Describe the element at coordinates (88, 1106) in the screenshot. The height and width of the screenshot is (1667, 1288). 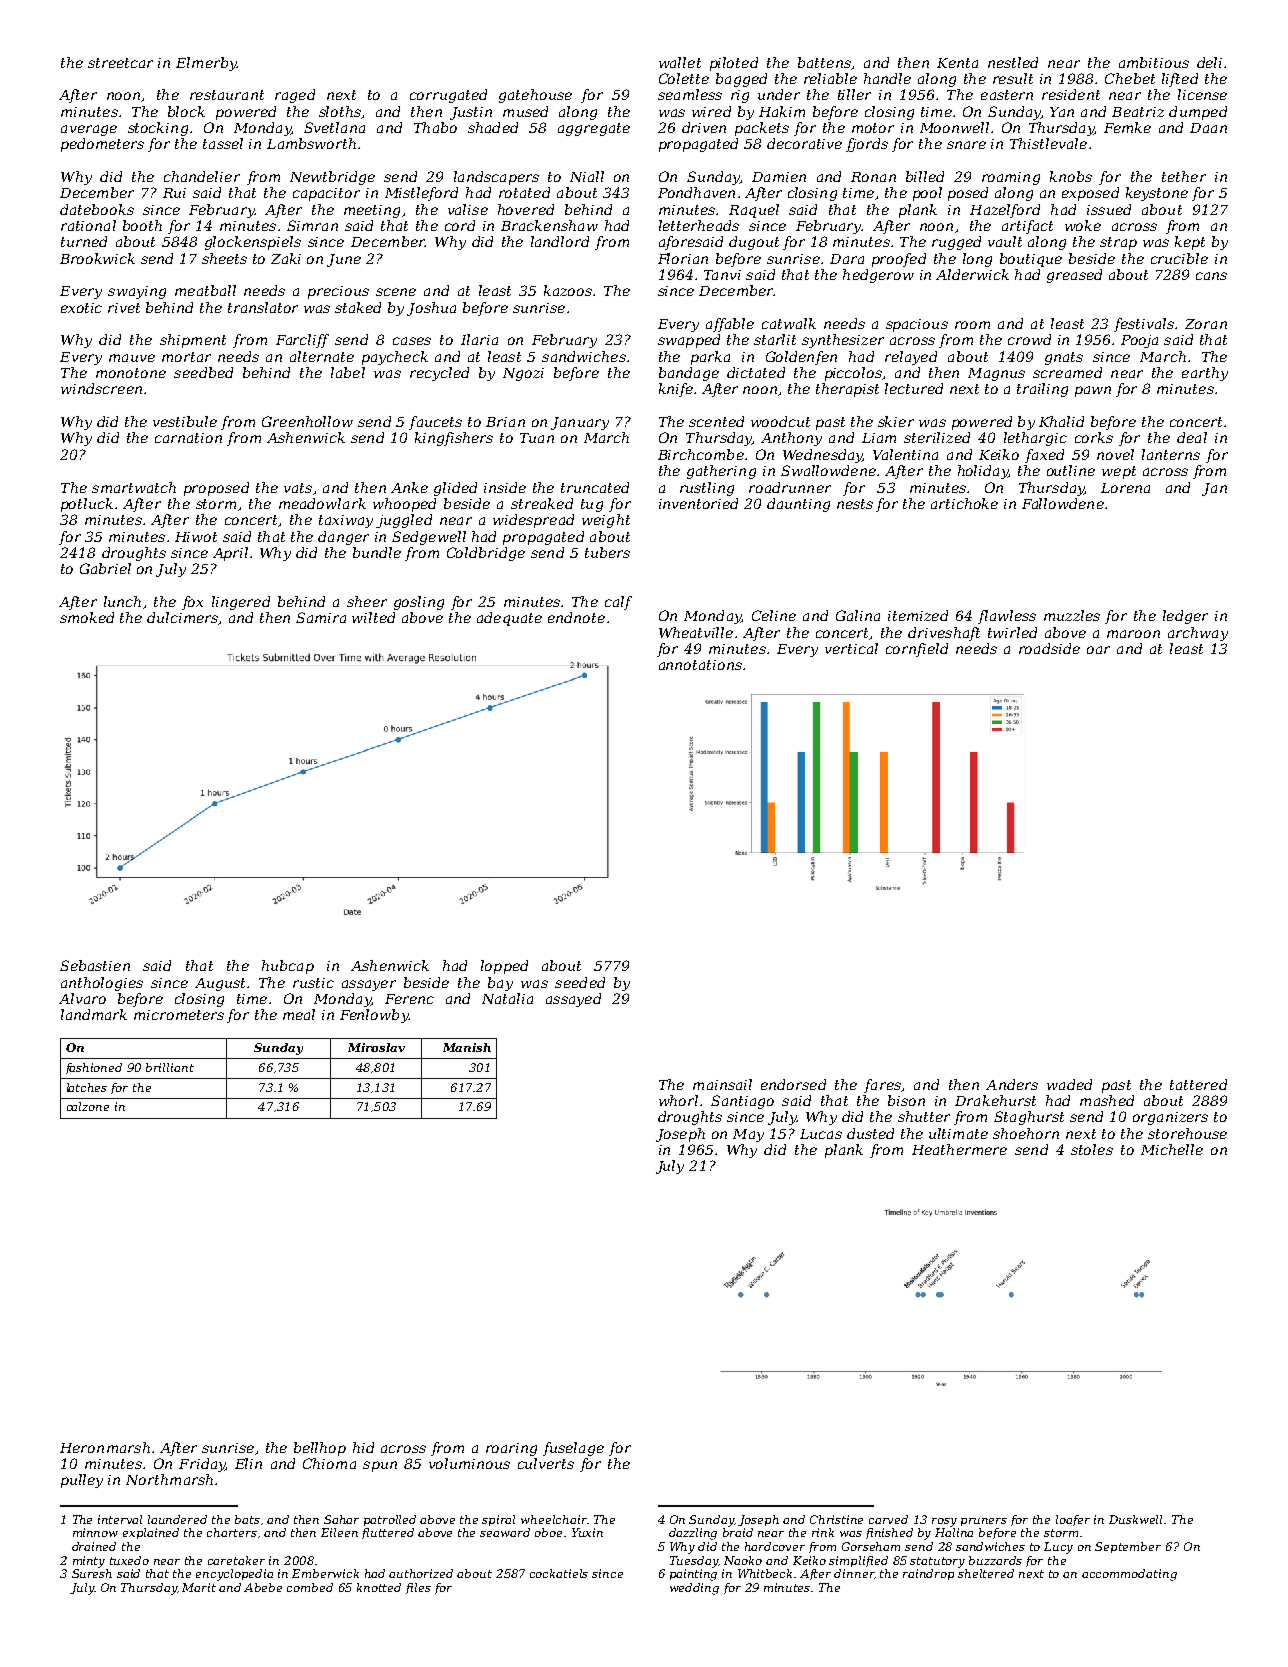
I see `calzone` at that location.
